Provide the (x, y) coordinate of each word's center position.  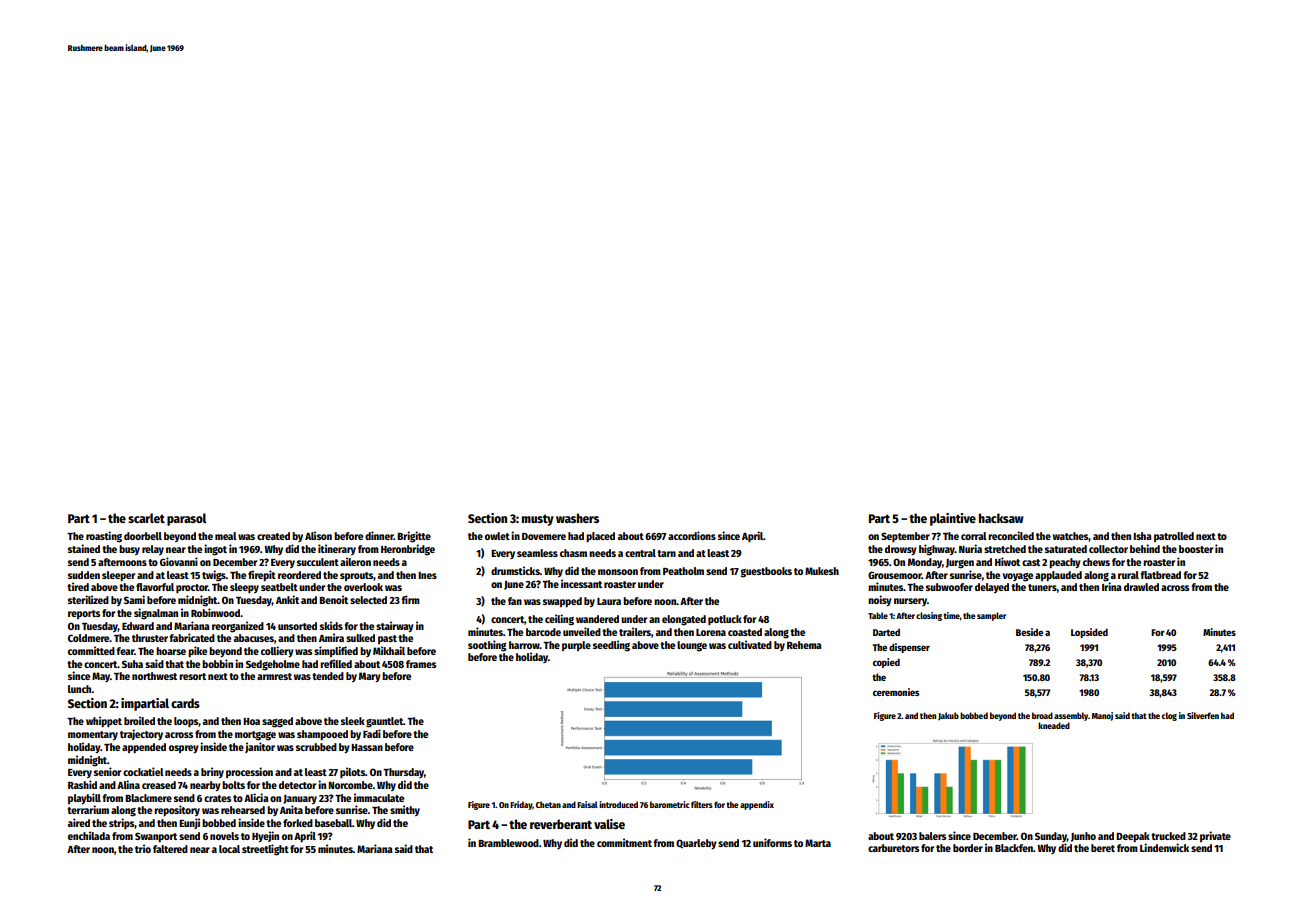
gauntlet (384, 722)
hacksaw (1001, 518)
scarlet (146, 518)
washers (577, 518)
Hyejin (265, 836)
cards (185, 703)
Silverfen (1203, 715)
